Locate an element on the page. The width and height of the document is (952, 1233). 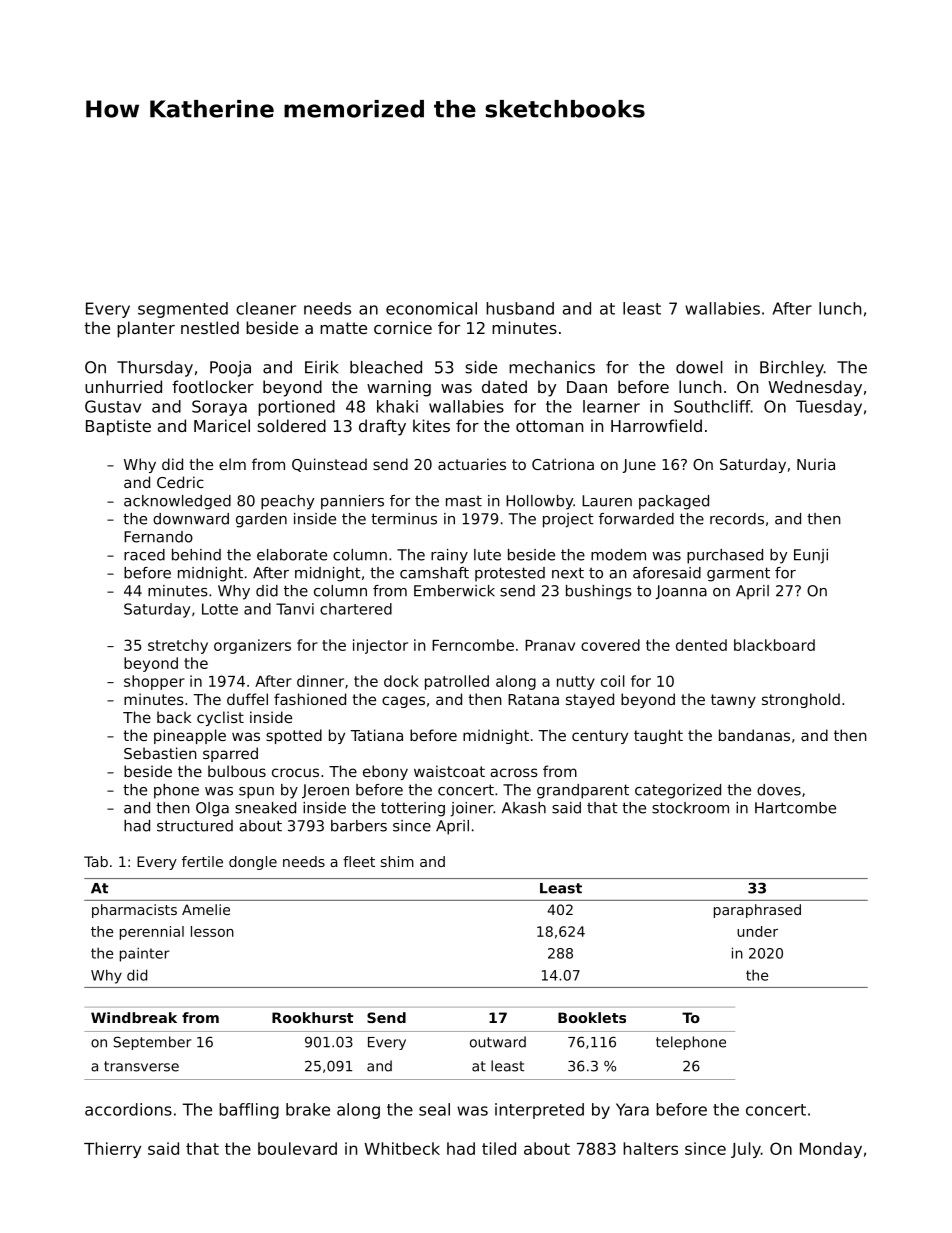
Sebastien is located at coordinates (160, 753).
